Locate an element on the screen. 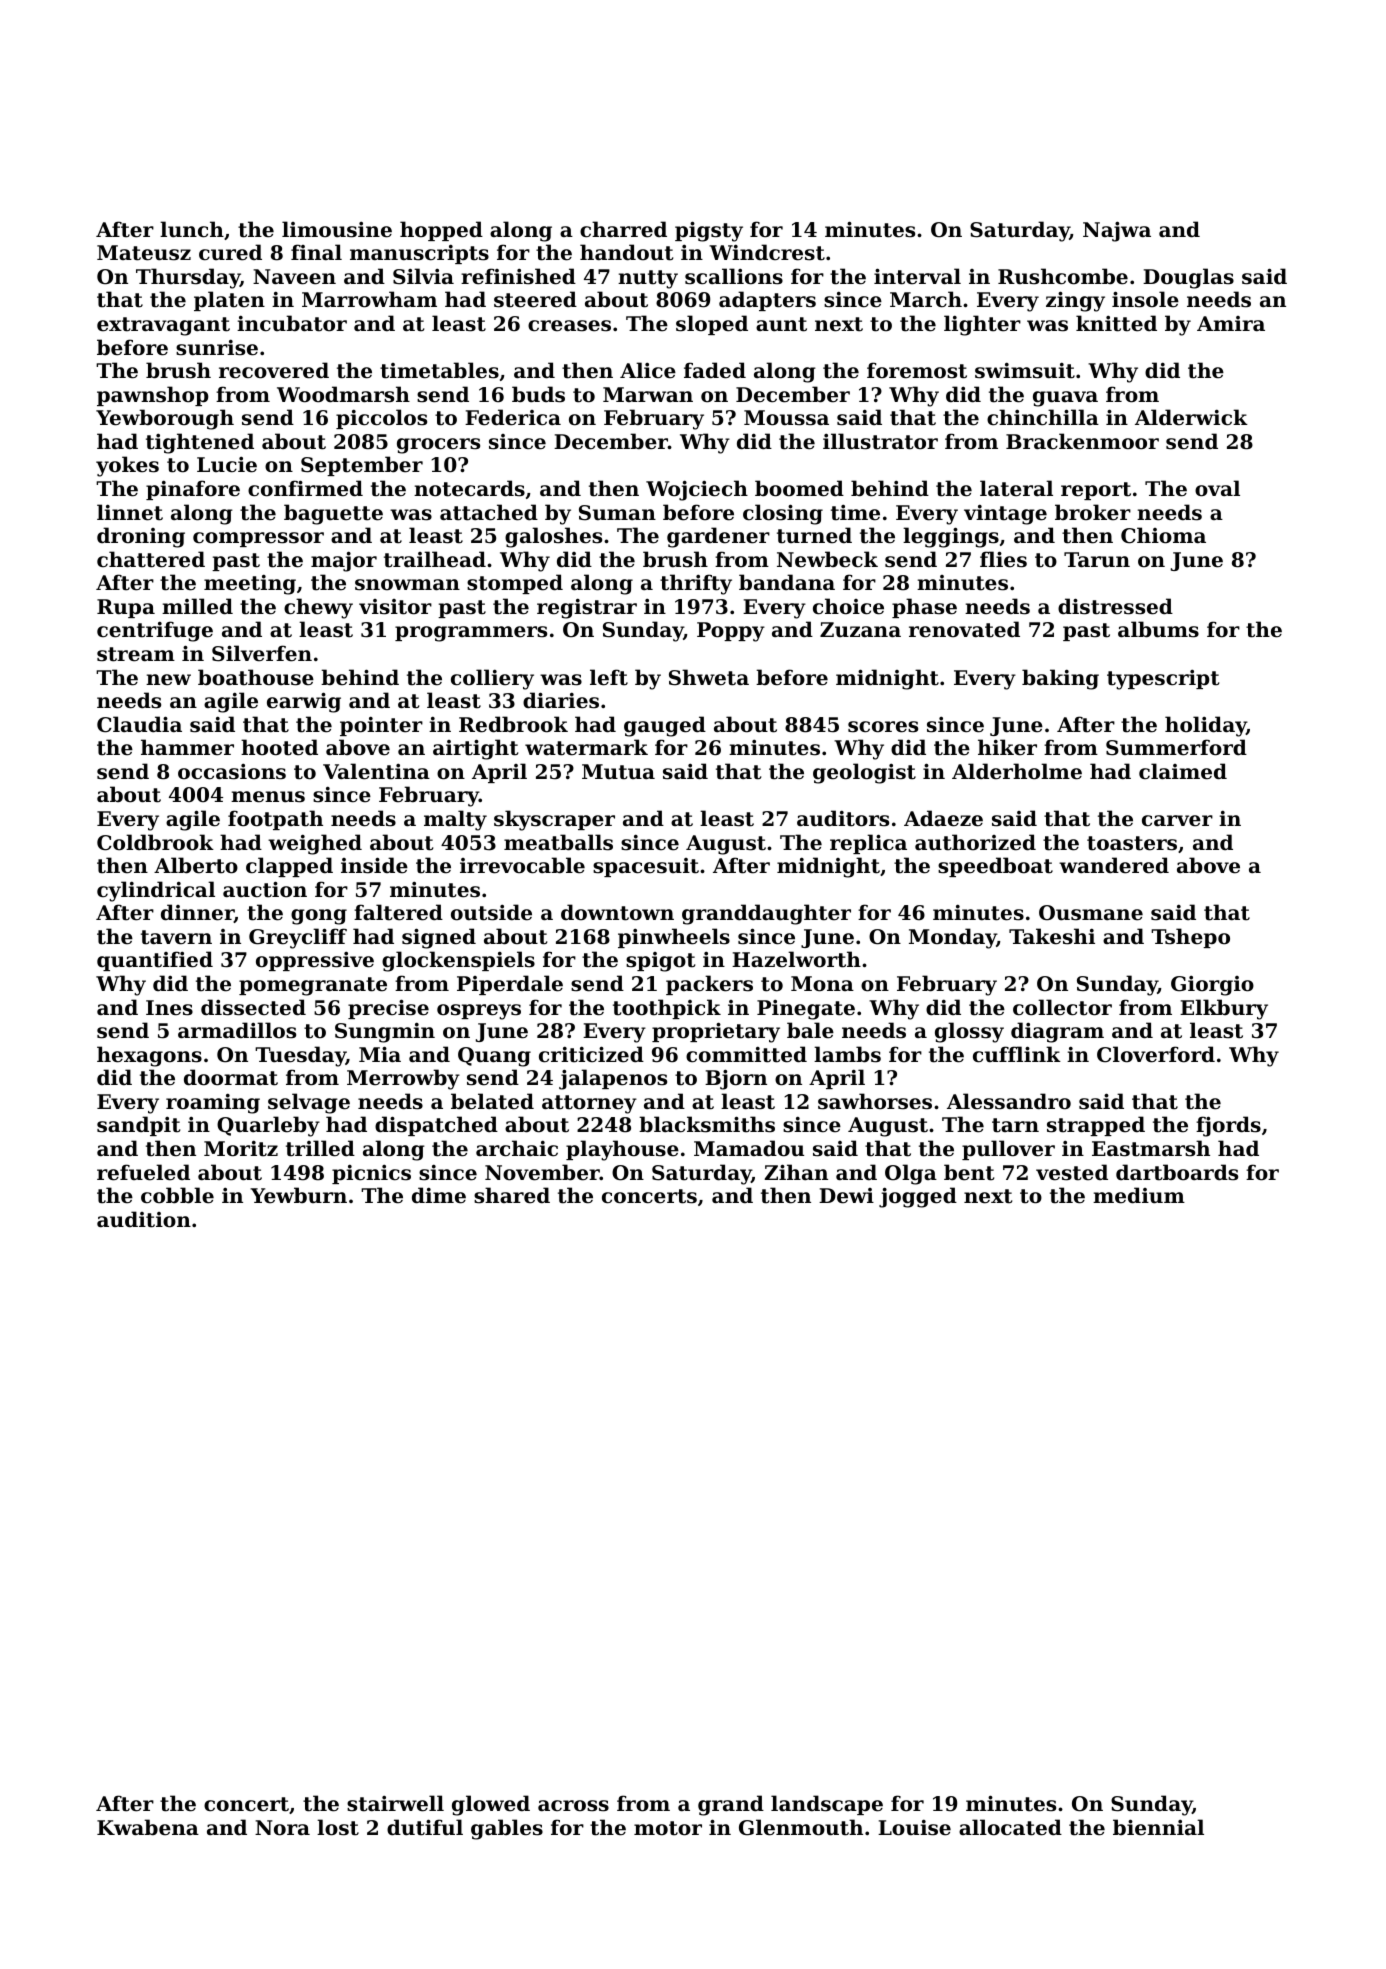 The height and width of the screenshot is (1969, 1386). medium is located at coordinates (1139, 1195).
